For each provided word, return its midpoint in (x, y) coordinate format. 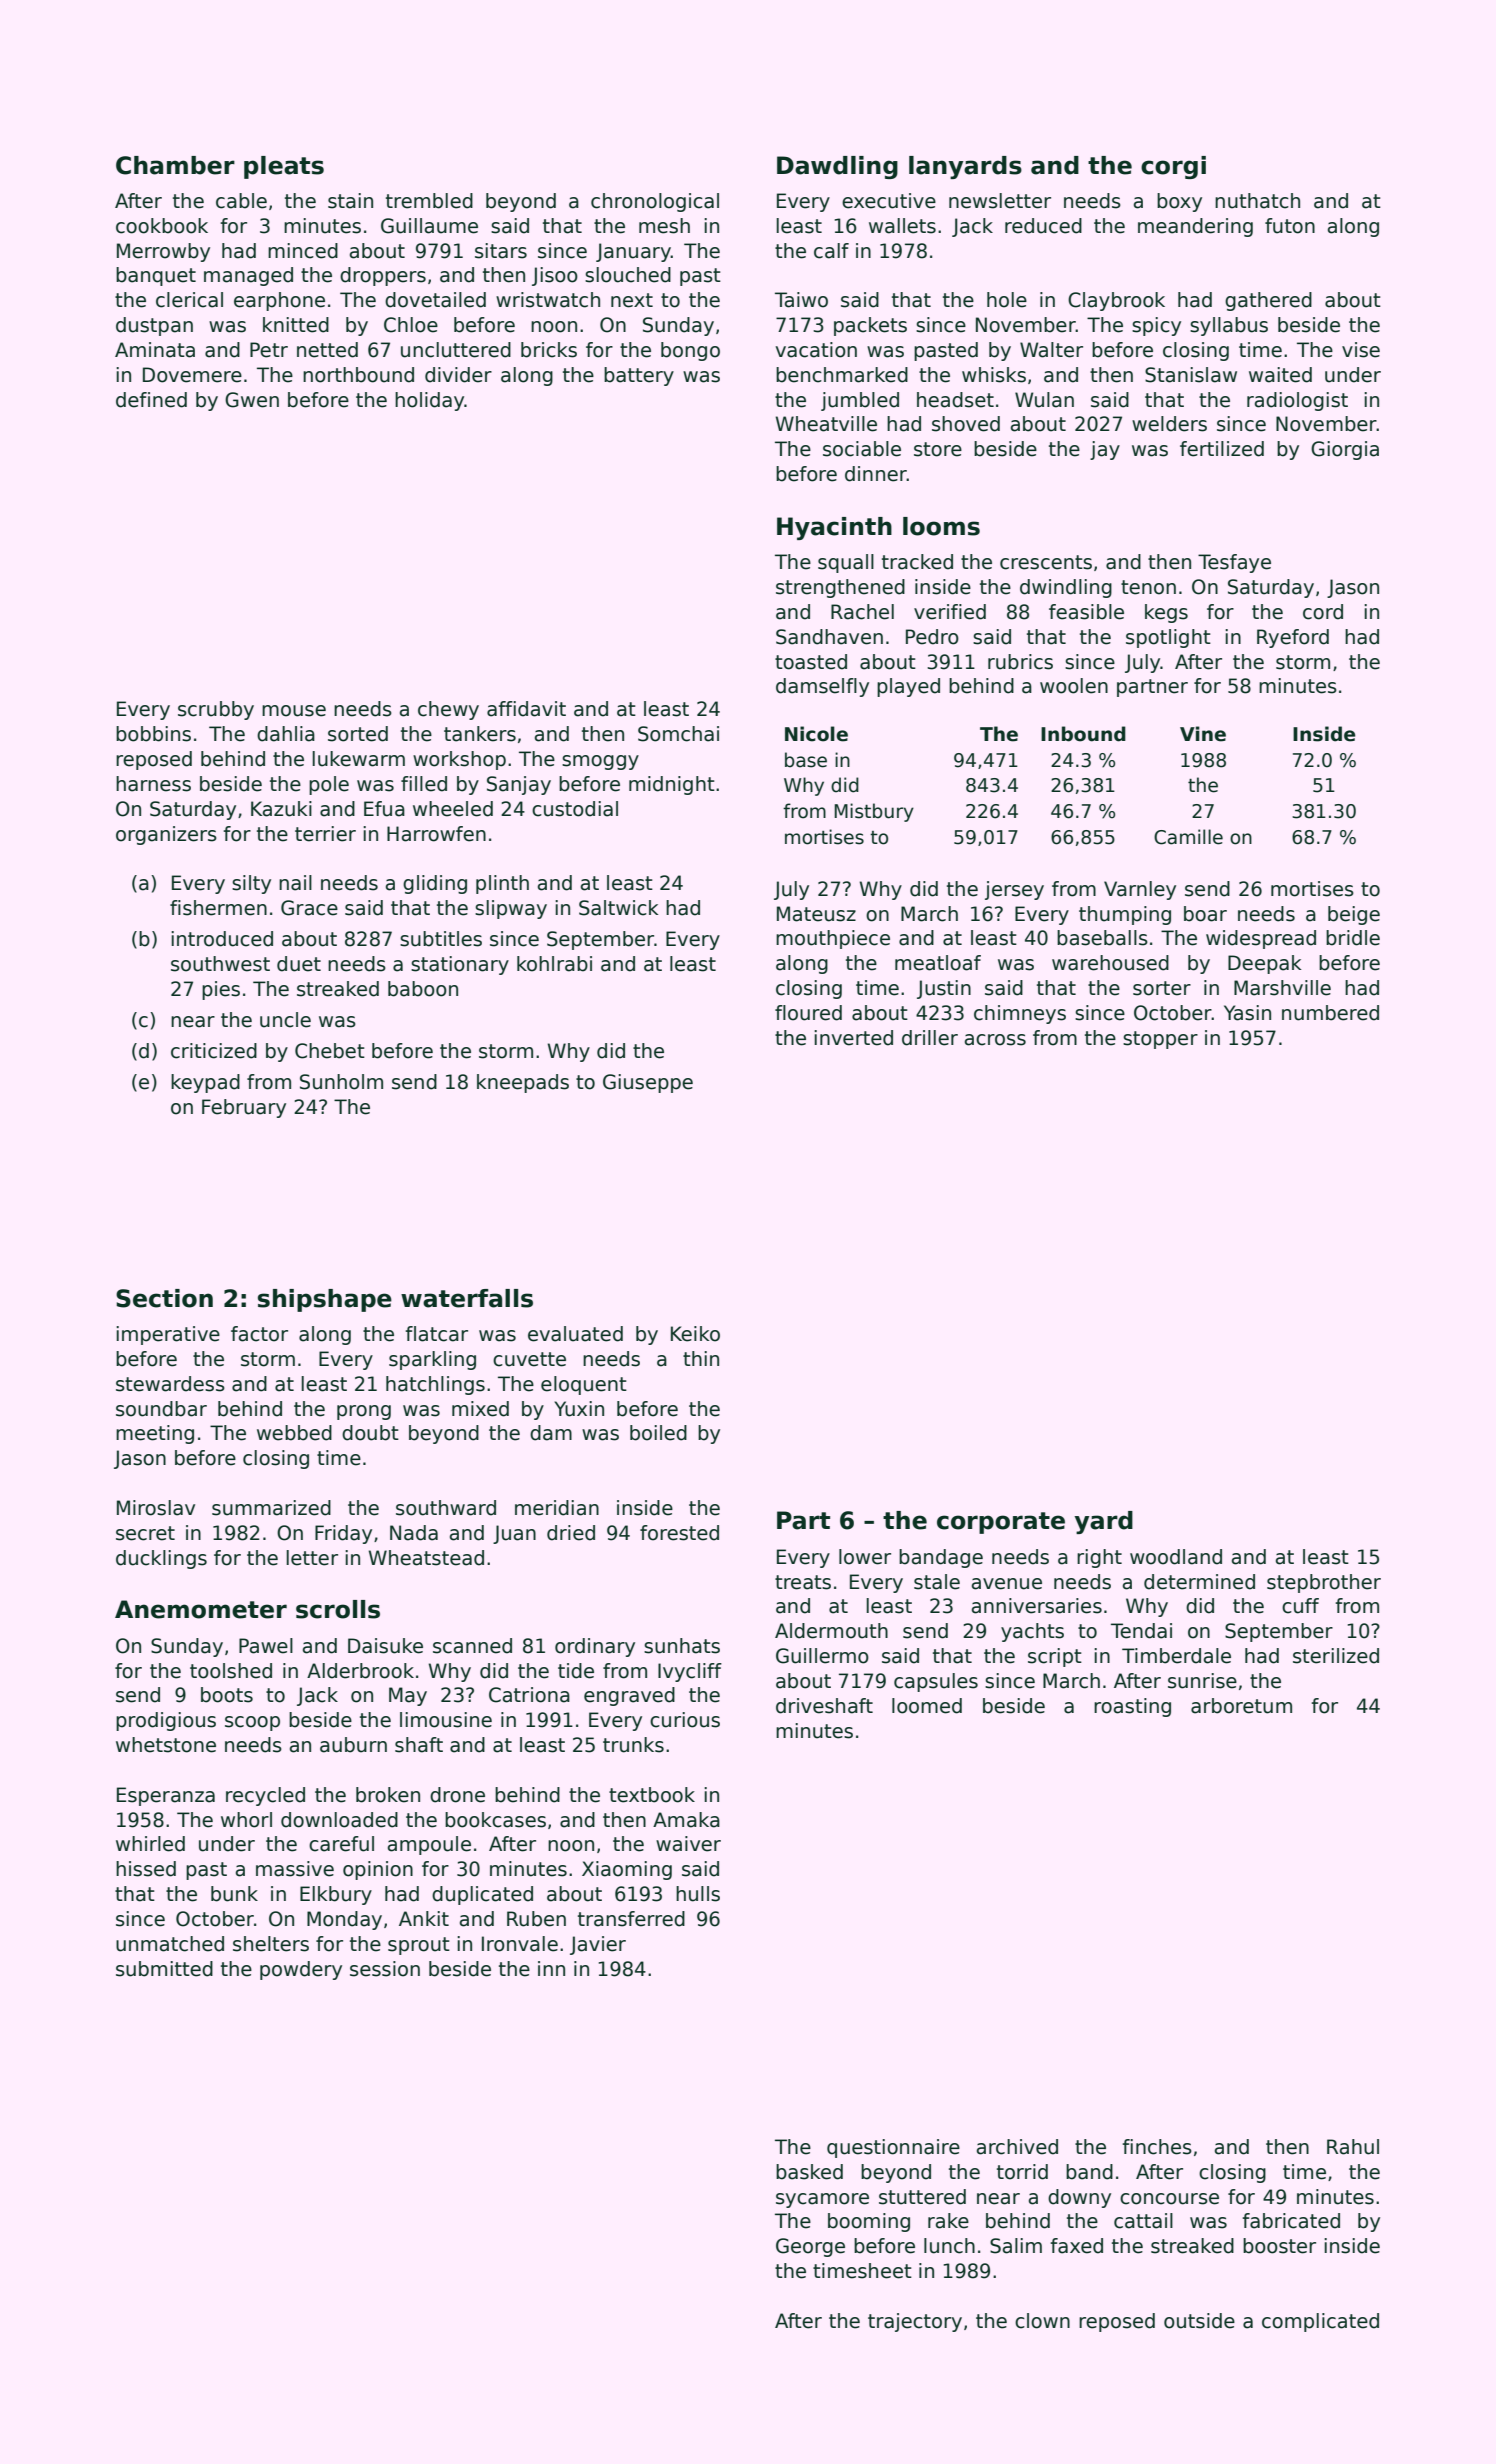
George (810, 2247)
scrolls (338, 1609)
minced (303, 251)
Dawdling (837, 167)
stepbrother (1324, 1583)
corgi (1173, 167)
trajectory (915, 2322)
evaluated (575, 1334)
